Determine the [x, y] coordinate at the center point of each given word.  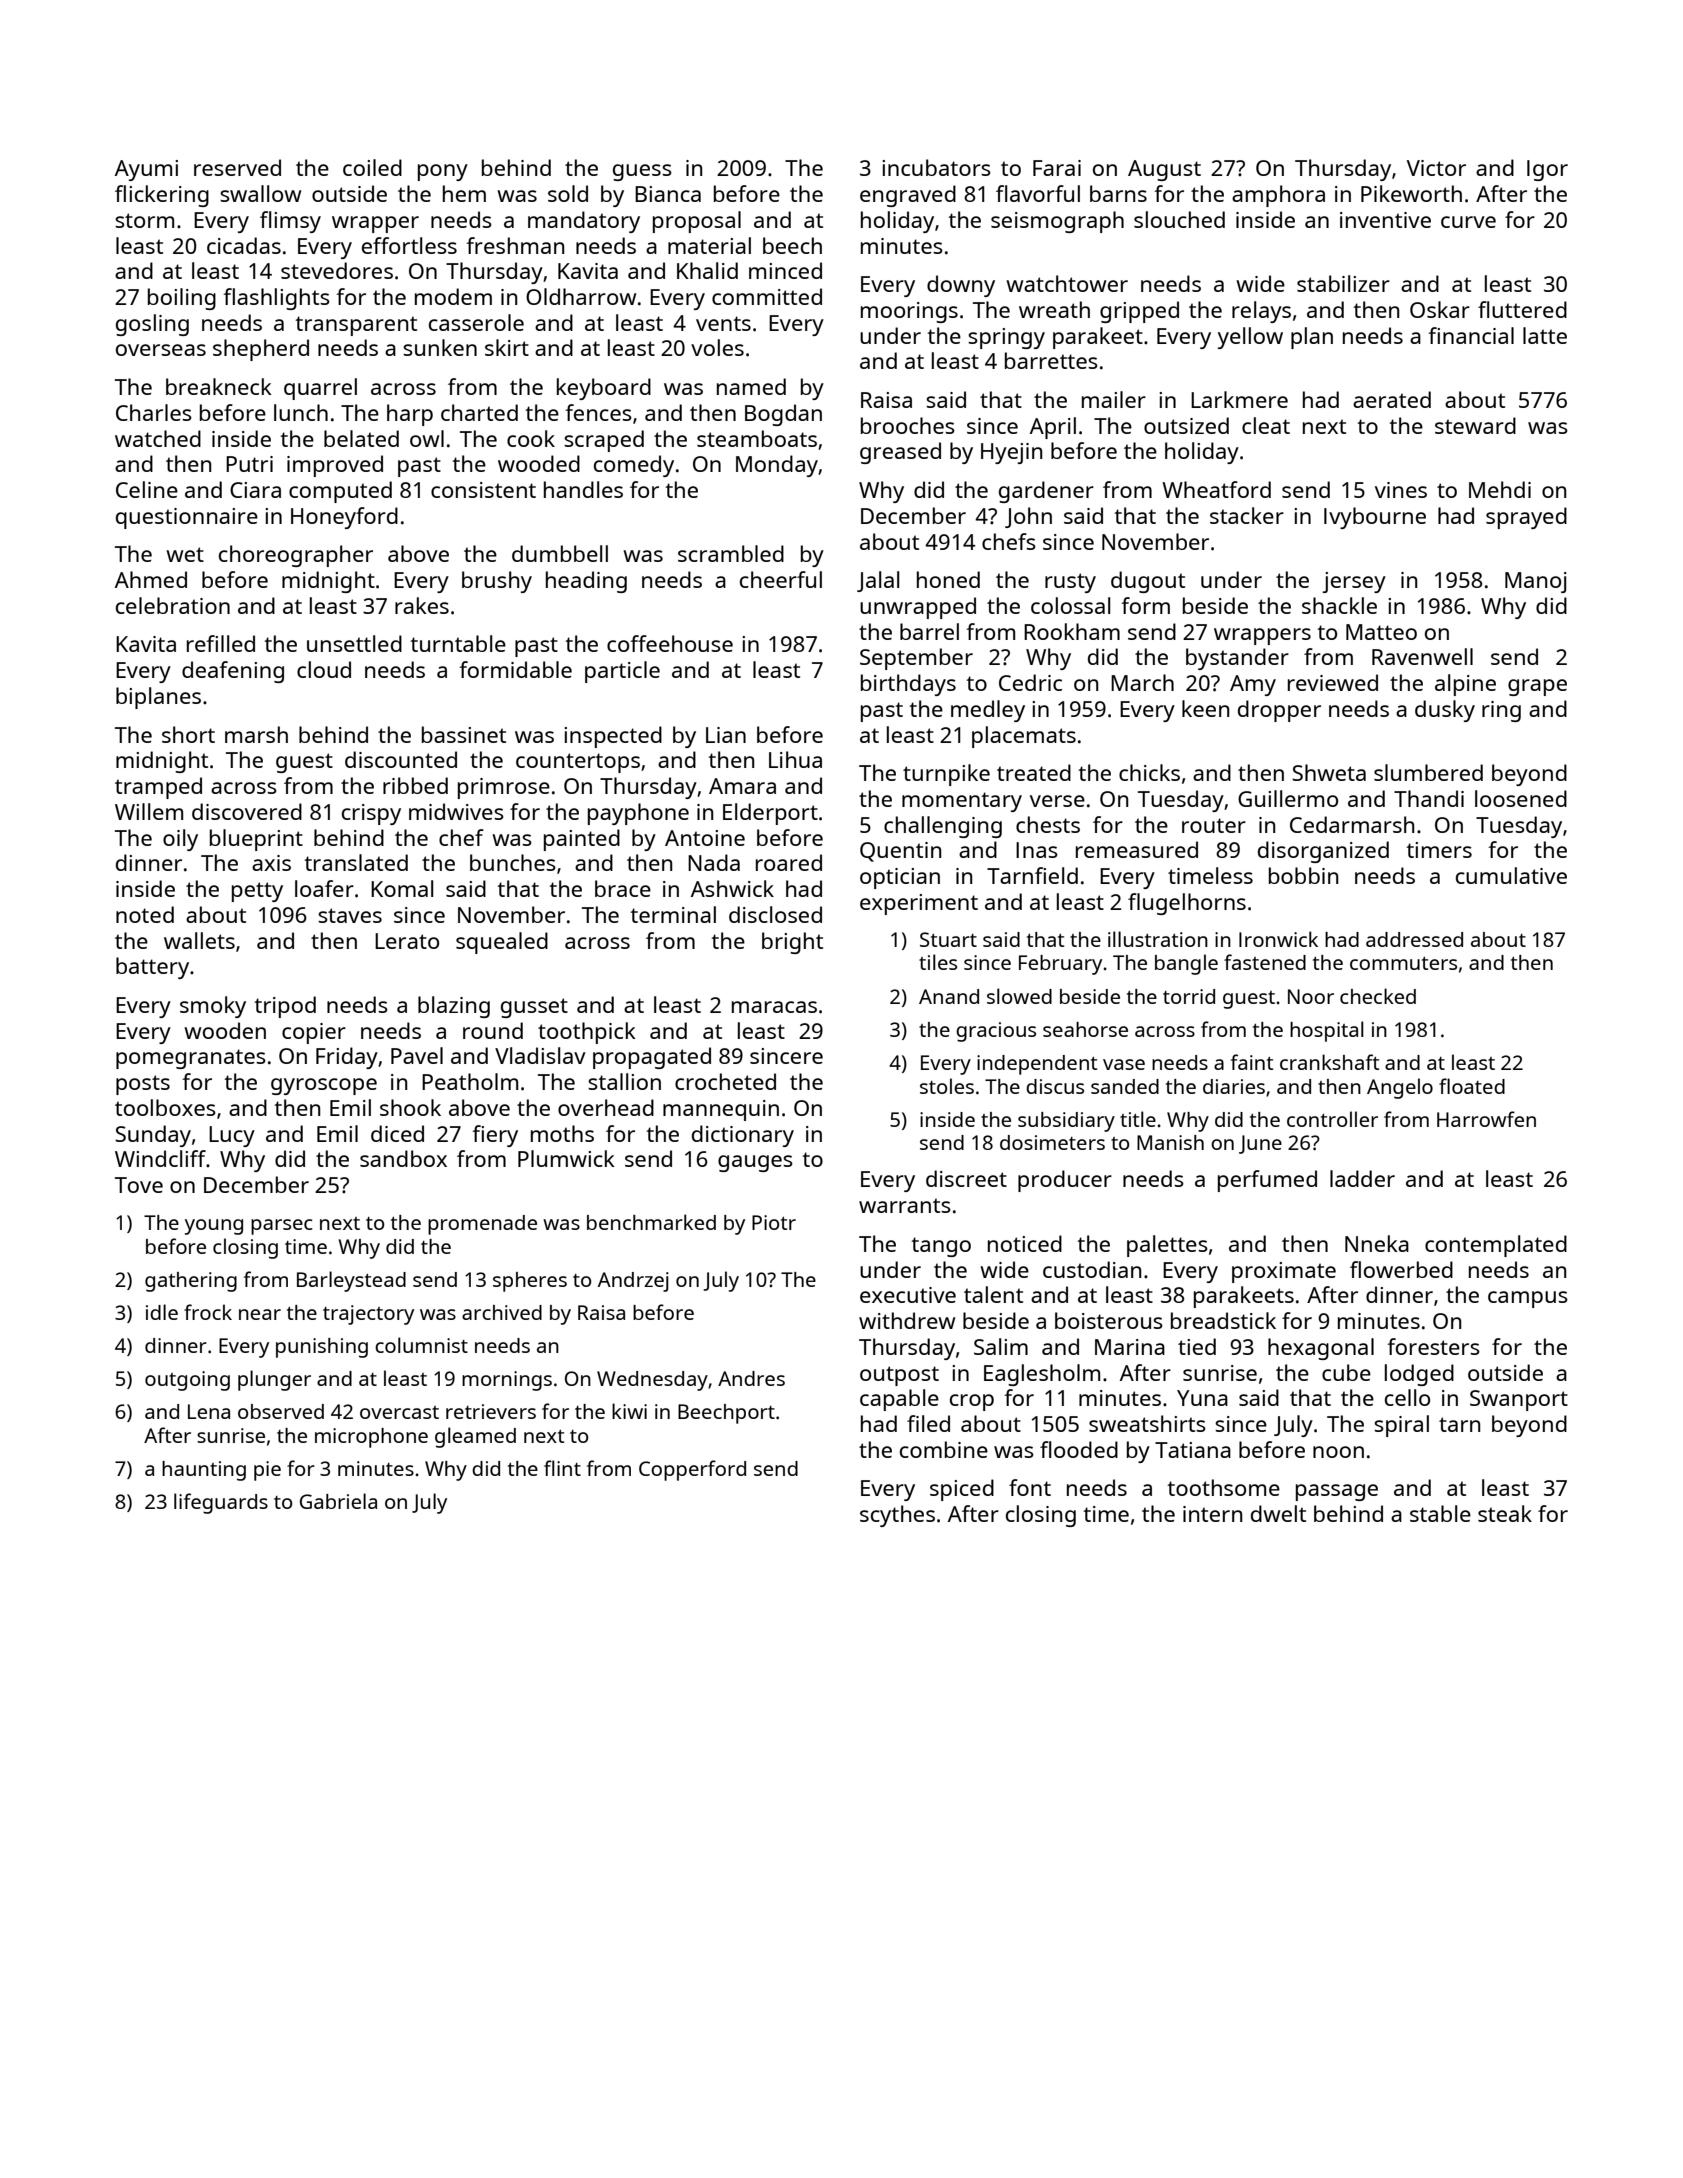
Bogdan [783, 415]
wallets [199, 940]
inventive [1385, 220]
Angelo [1400, 1088]
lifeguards [221, 1503]
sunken [440, 347]
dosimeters [1052, 1142]
